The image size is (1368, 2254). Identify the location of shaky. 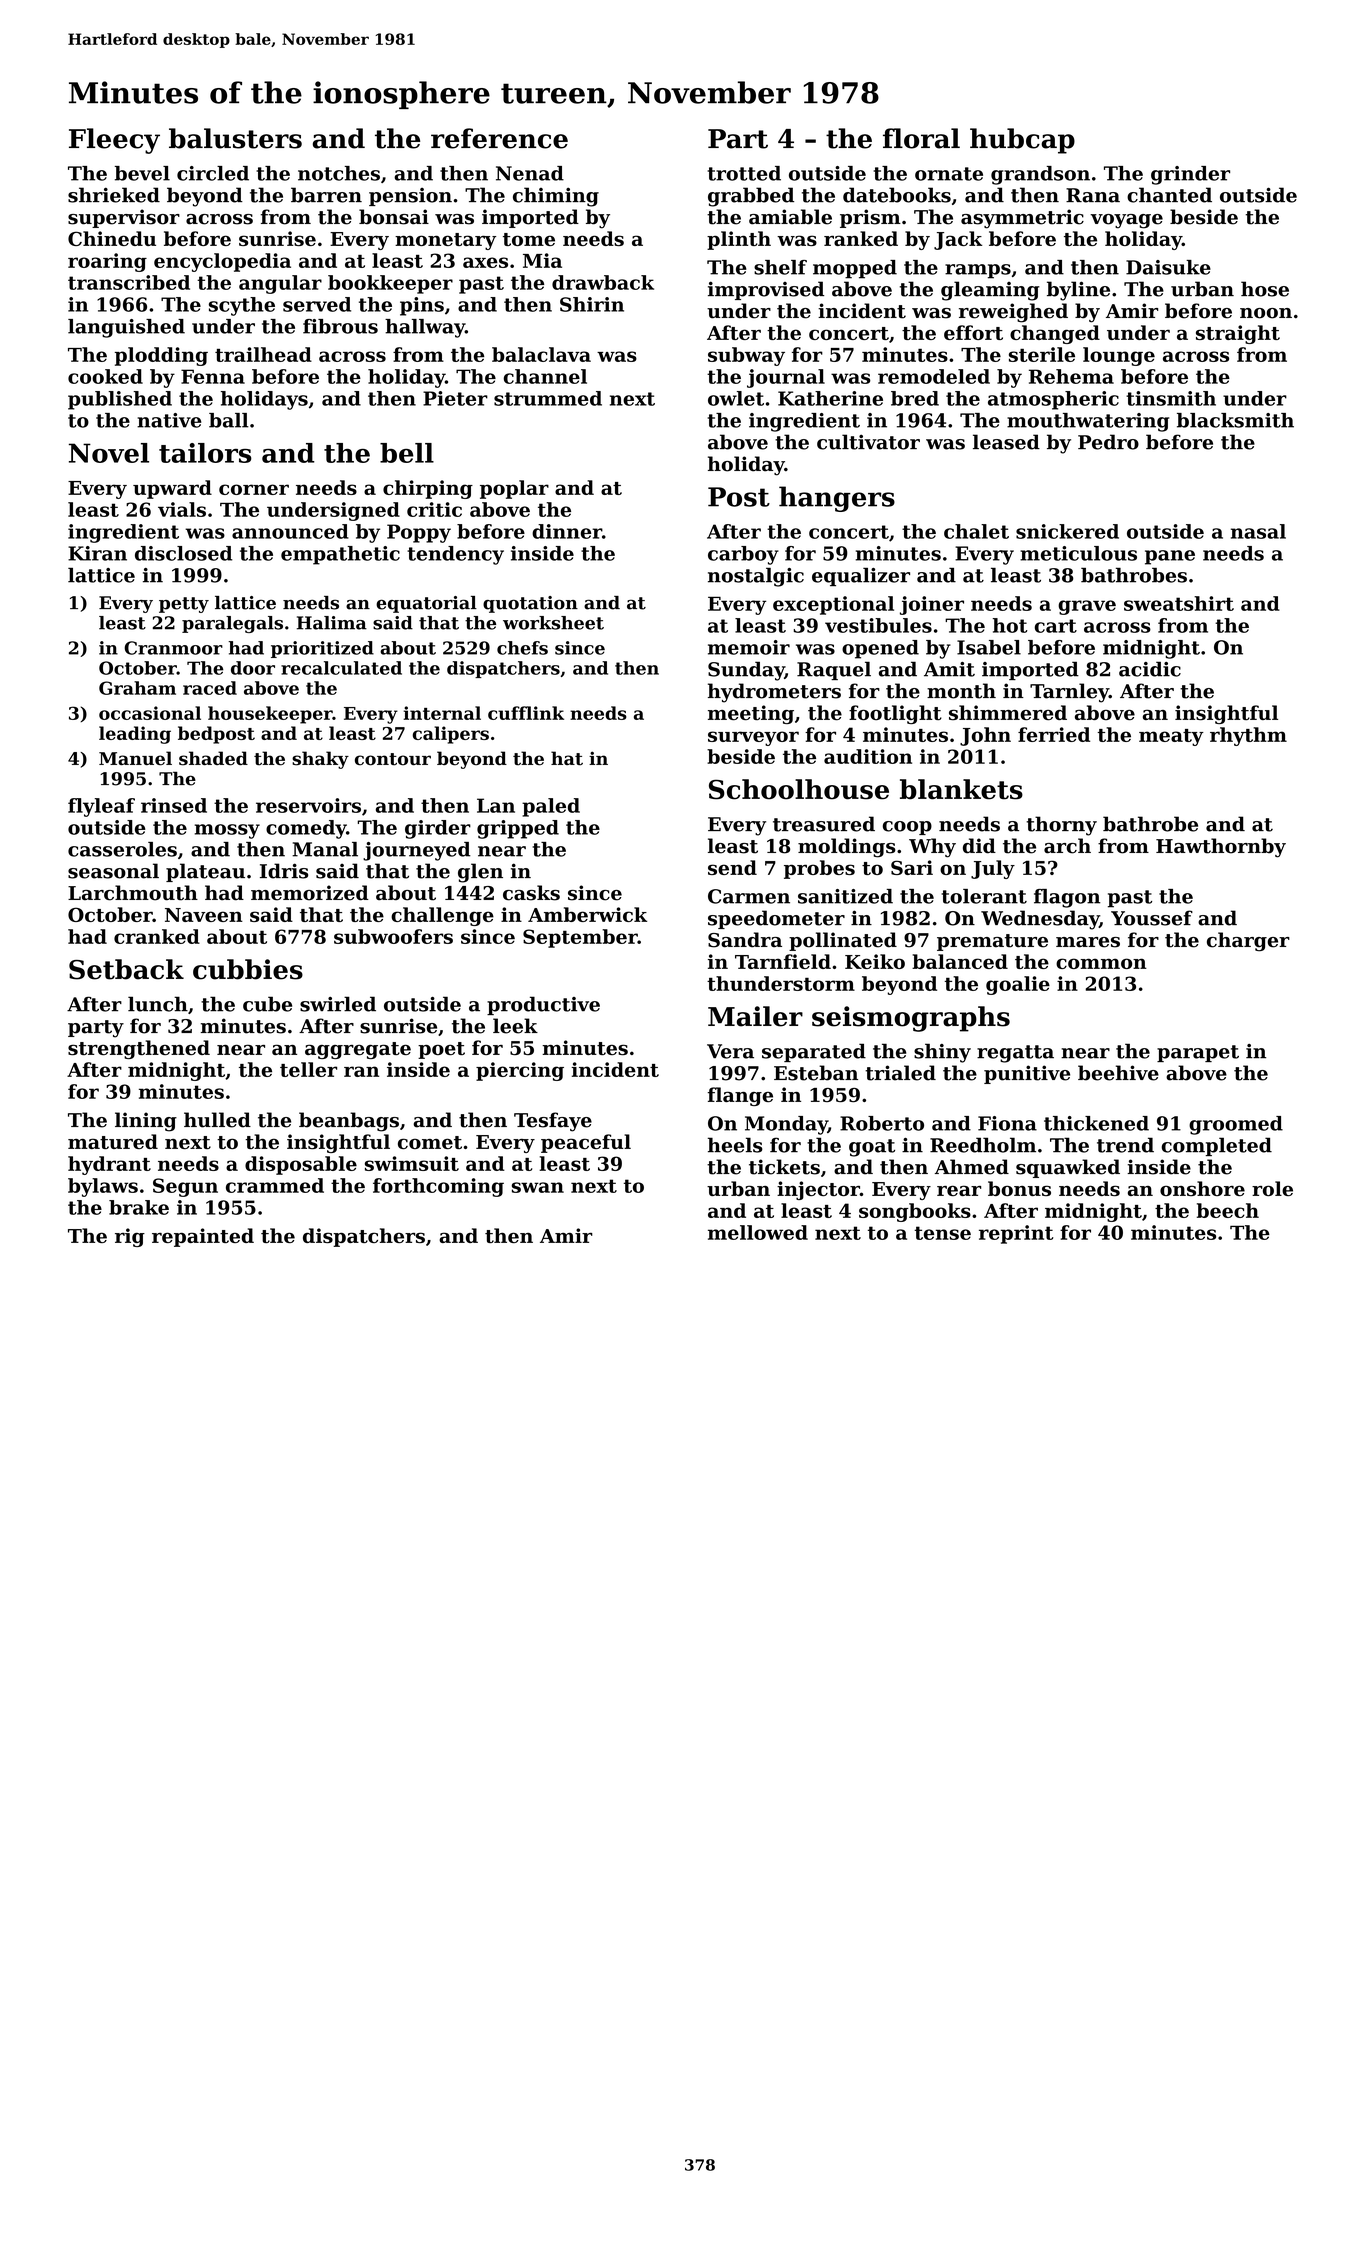
(320, 760).
